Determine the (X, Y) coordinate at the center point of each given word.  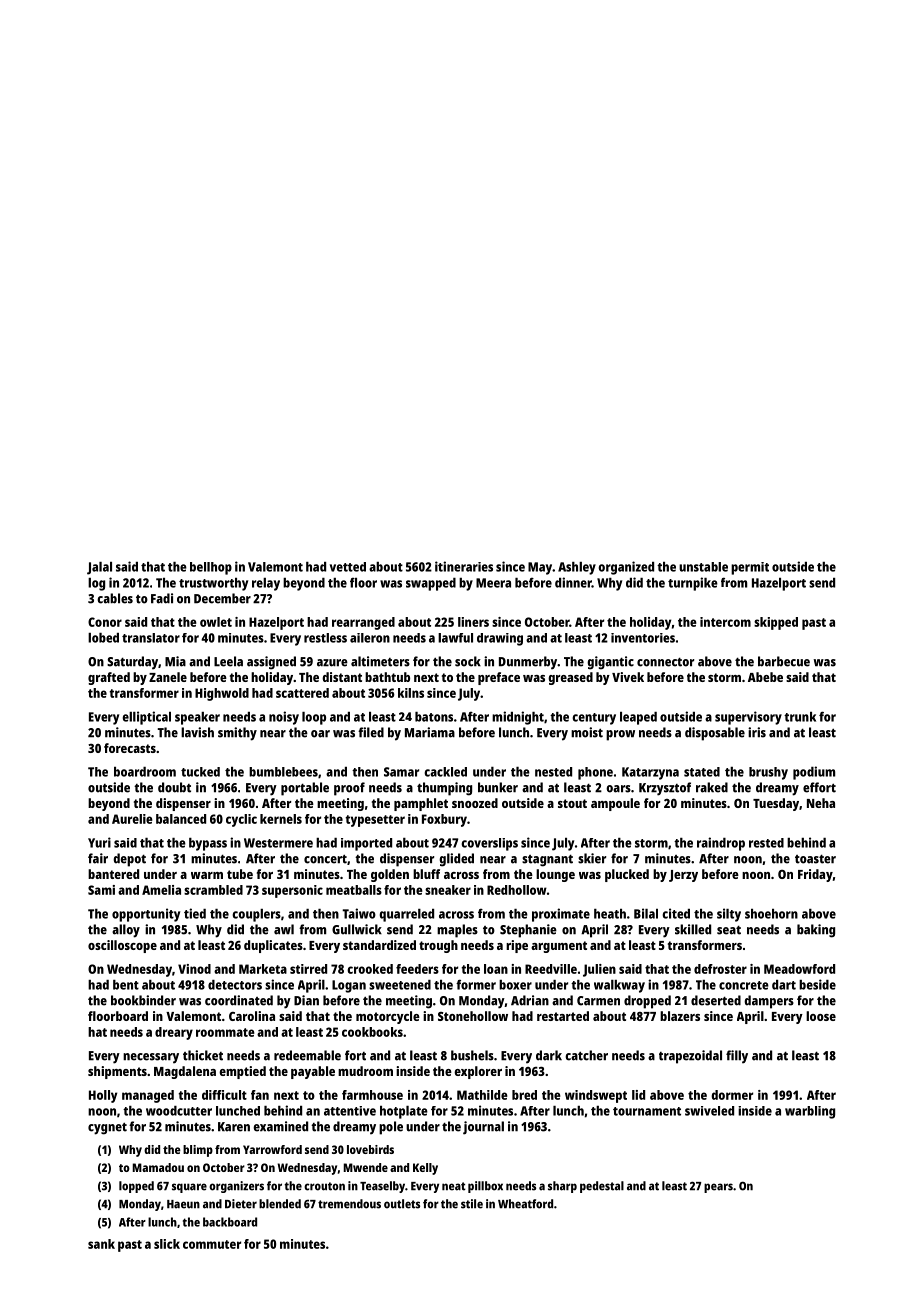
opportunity (146, 915)
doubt (174, 787)
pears (718, 1188)
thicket (203, 1055)
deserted (716, 1000)
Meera (493, 583)
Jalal (99, 568)
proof (349, 789)
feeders (417, 969)
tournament (647, 1111)
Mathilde (482, 1095)
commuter (212, 1244)
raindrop (721, 844)
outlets (402, 1204)
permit (750, 568)
